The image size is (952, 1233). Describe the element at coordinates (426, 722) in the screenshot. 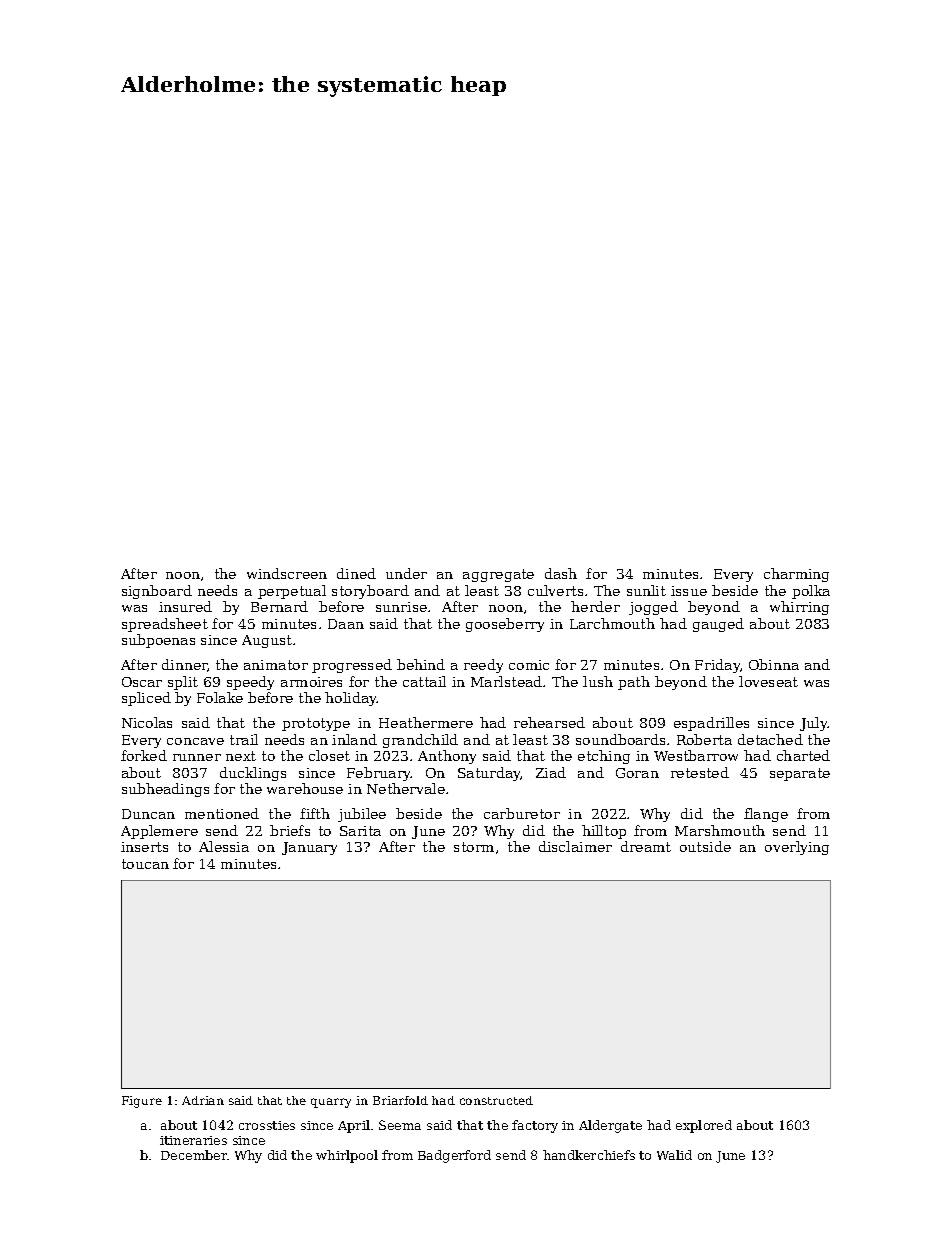

I see `Heathermere` at that location.
